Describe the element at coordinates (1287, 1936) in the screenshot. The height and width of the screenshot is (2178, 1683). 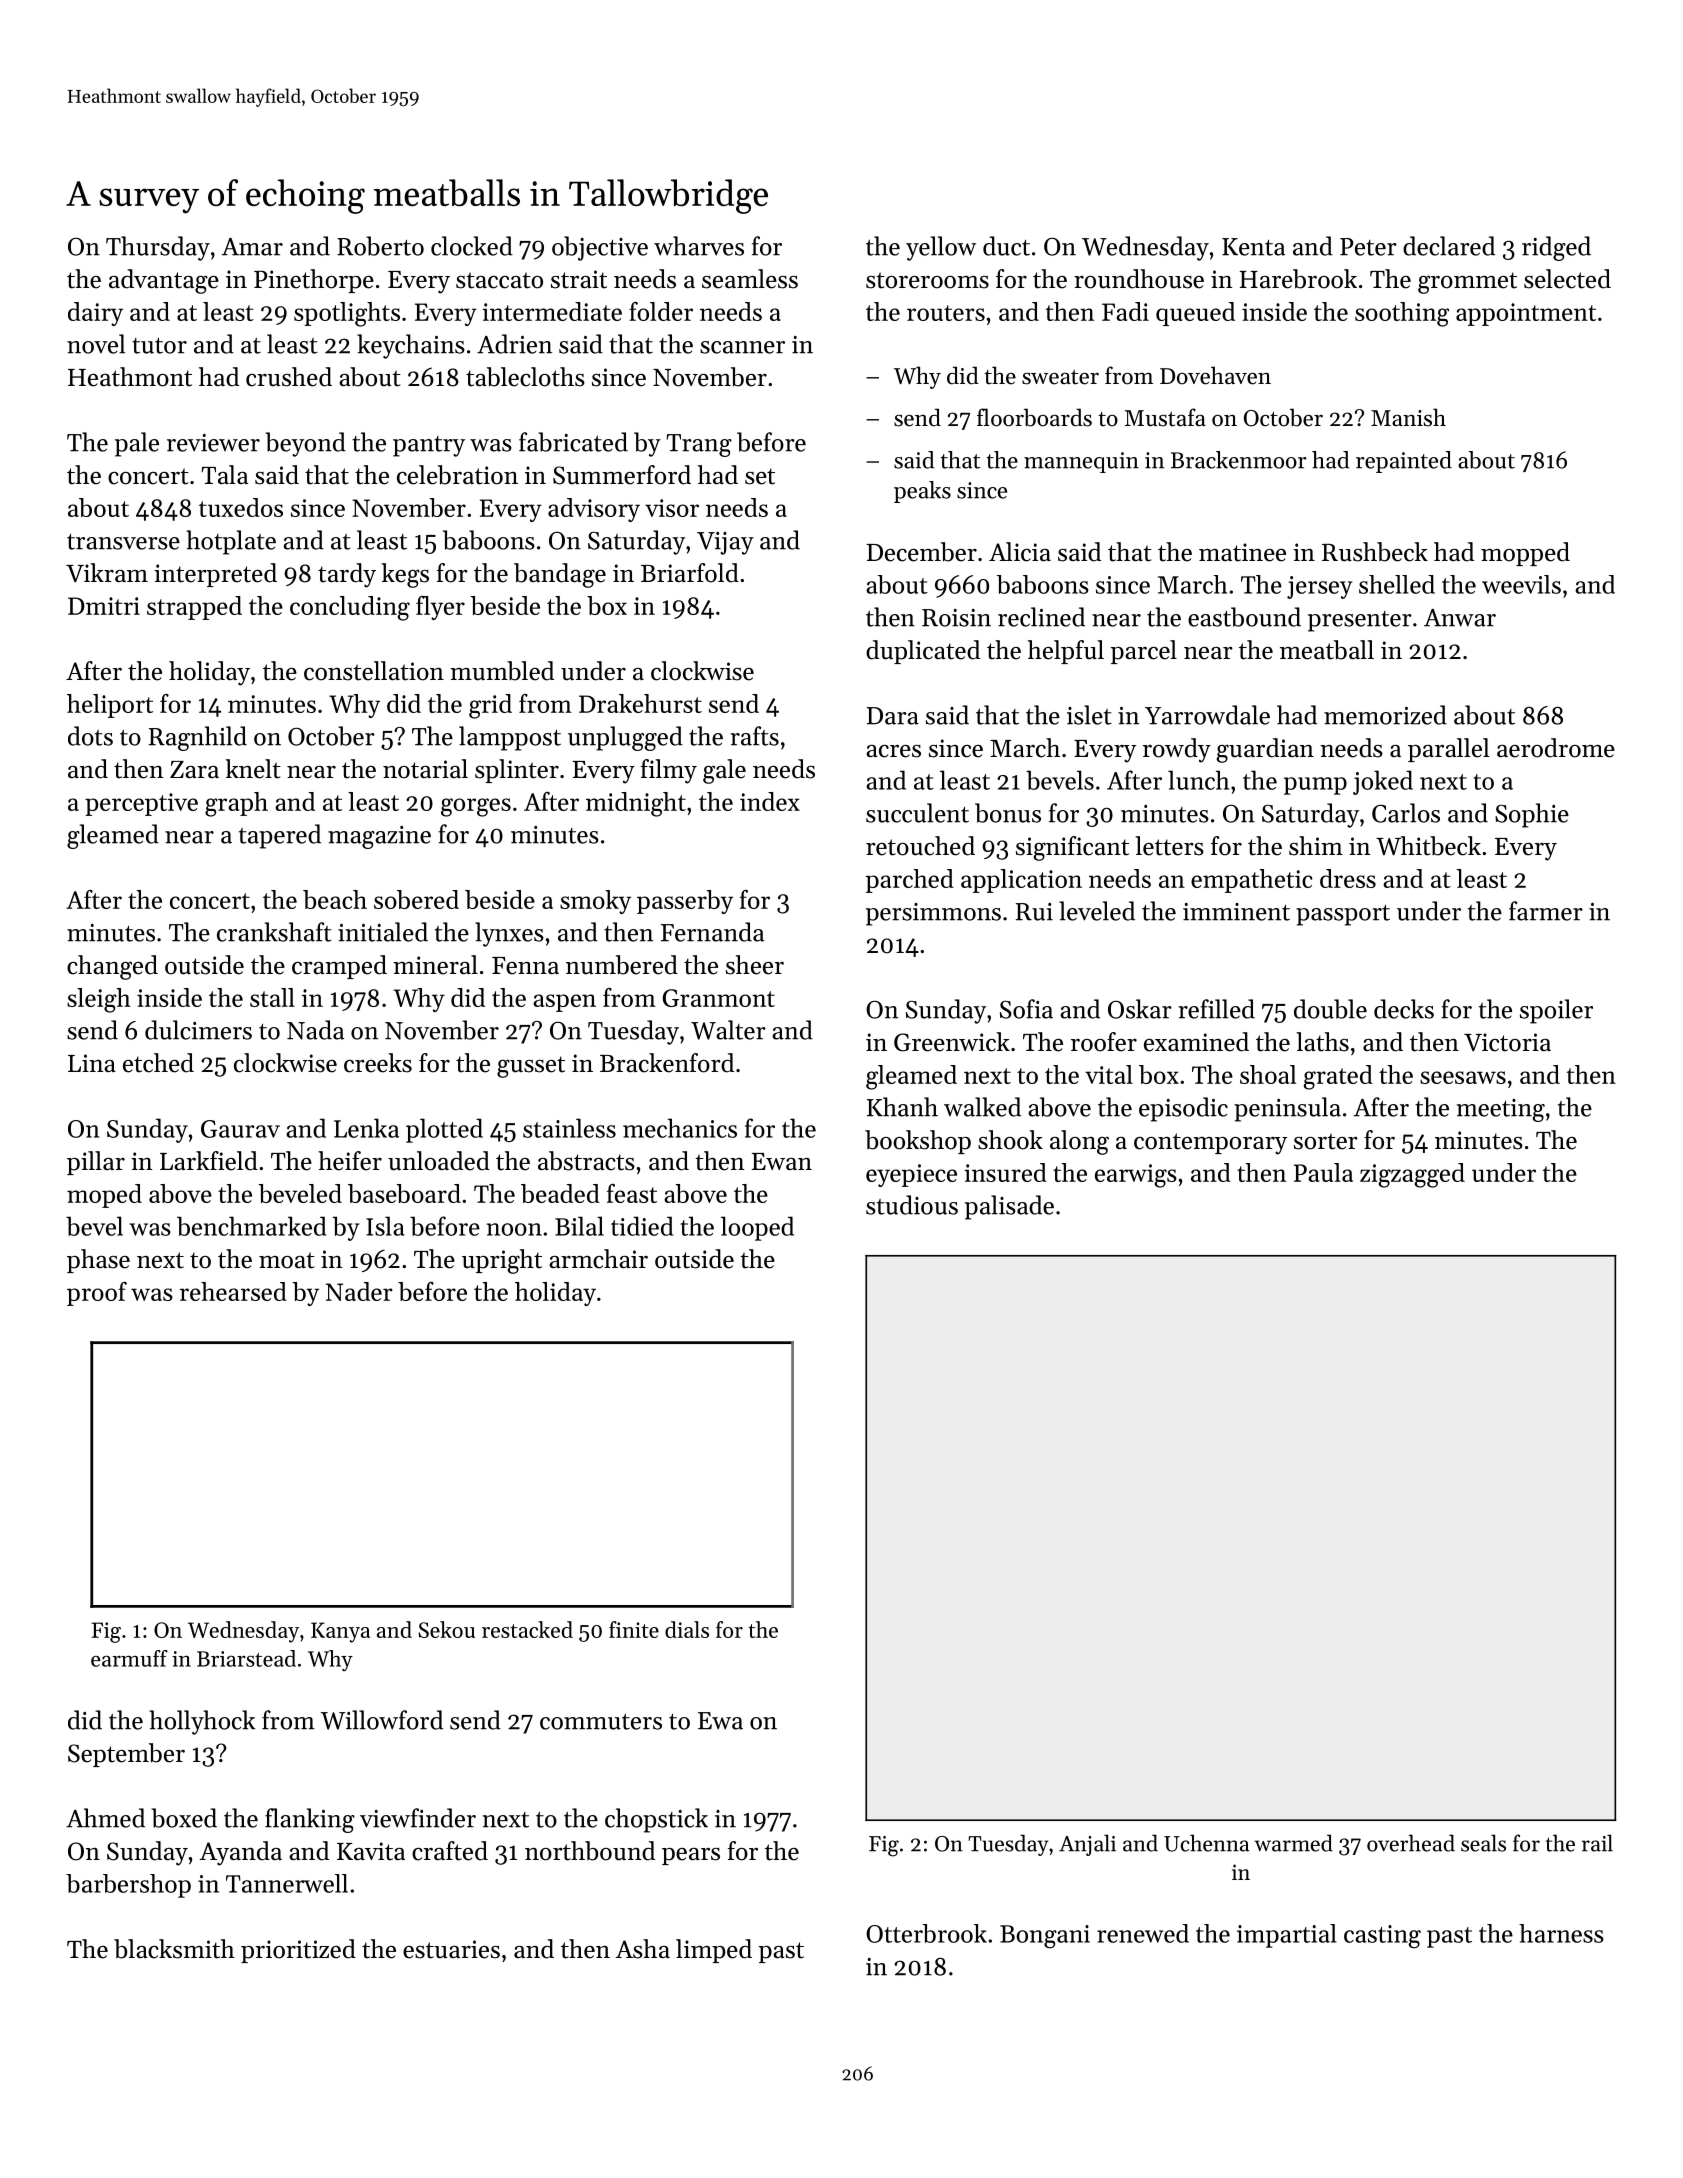
I see `impartial` at that location.
